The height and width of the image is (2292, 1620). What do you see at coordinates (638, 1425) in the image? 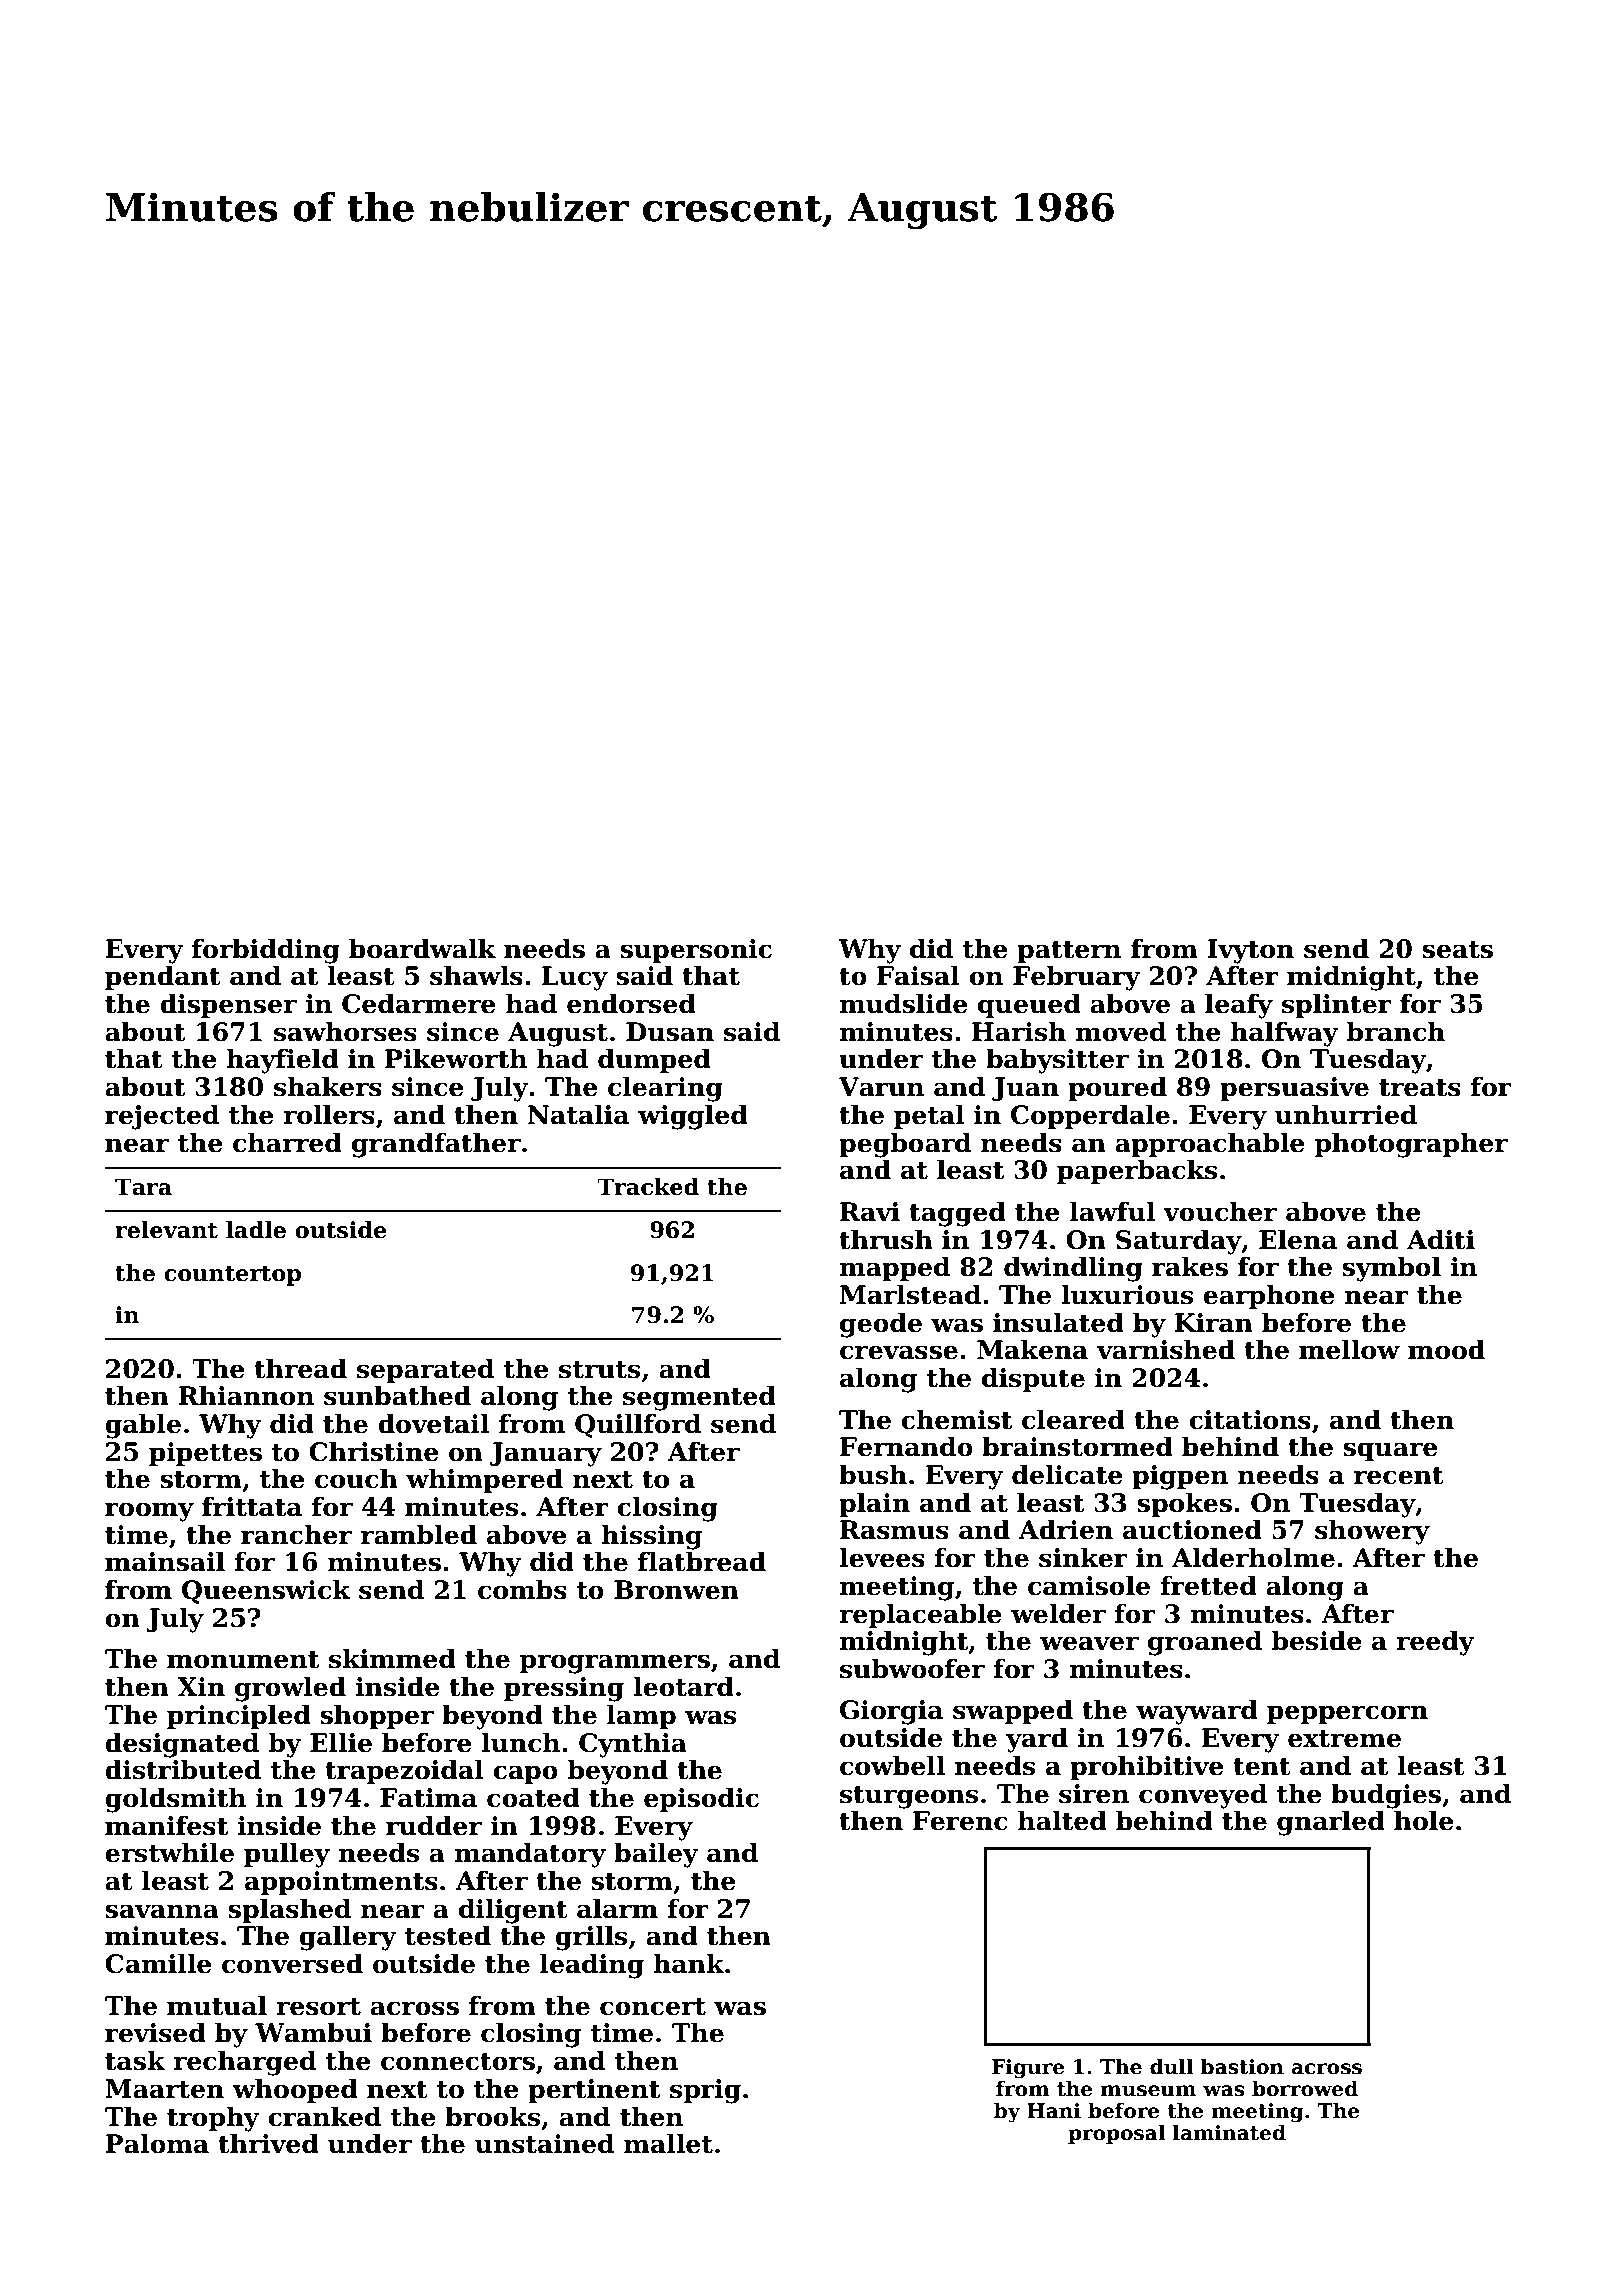
I see `Quillford` at bounding box center [638, 1425].
